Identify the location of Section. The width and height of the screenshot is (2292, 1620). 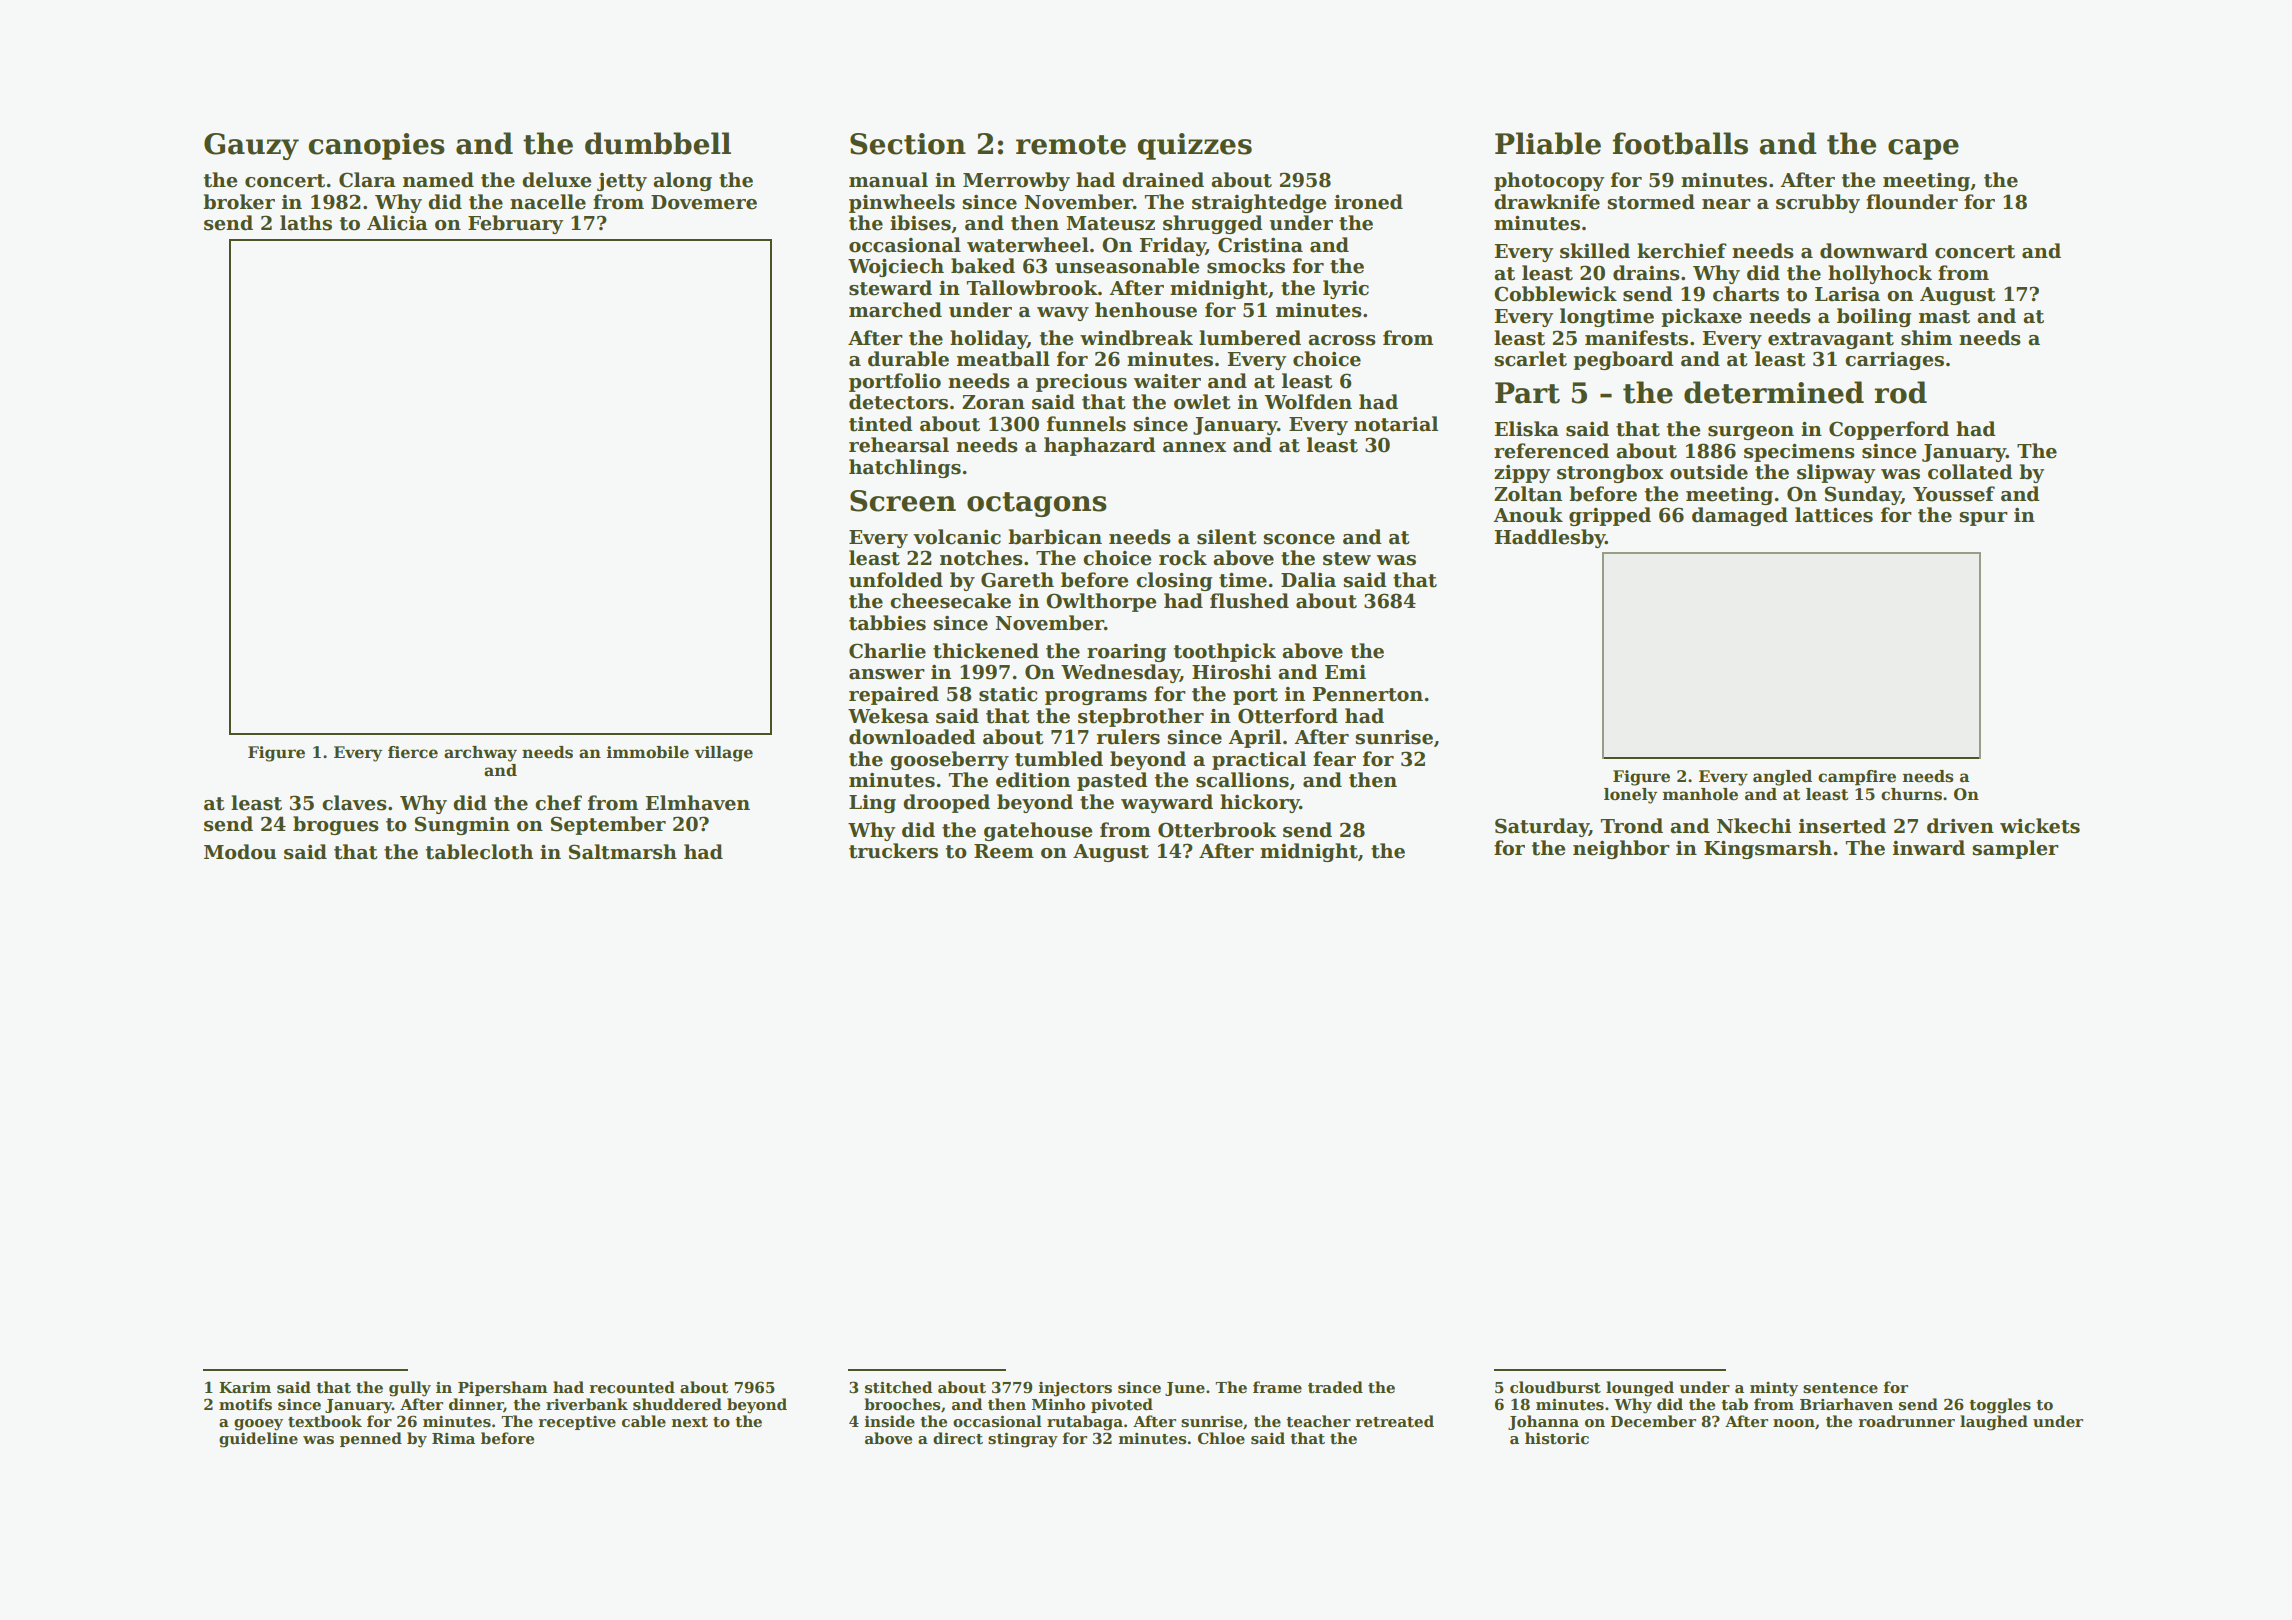
(908, 144).
